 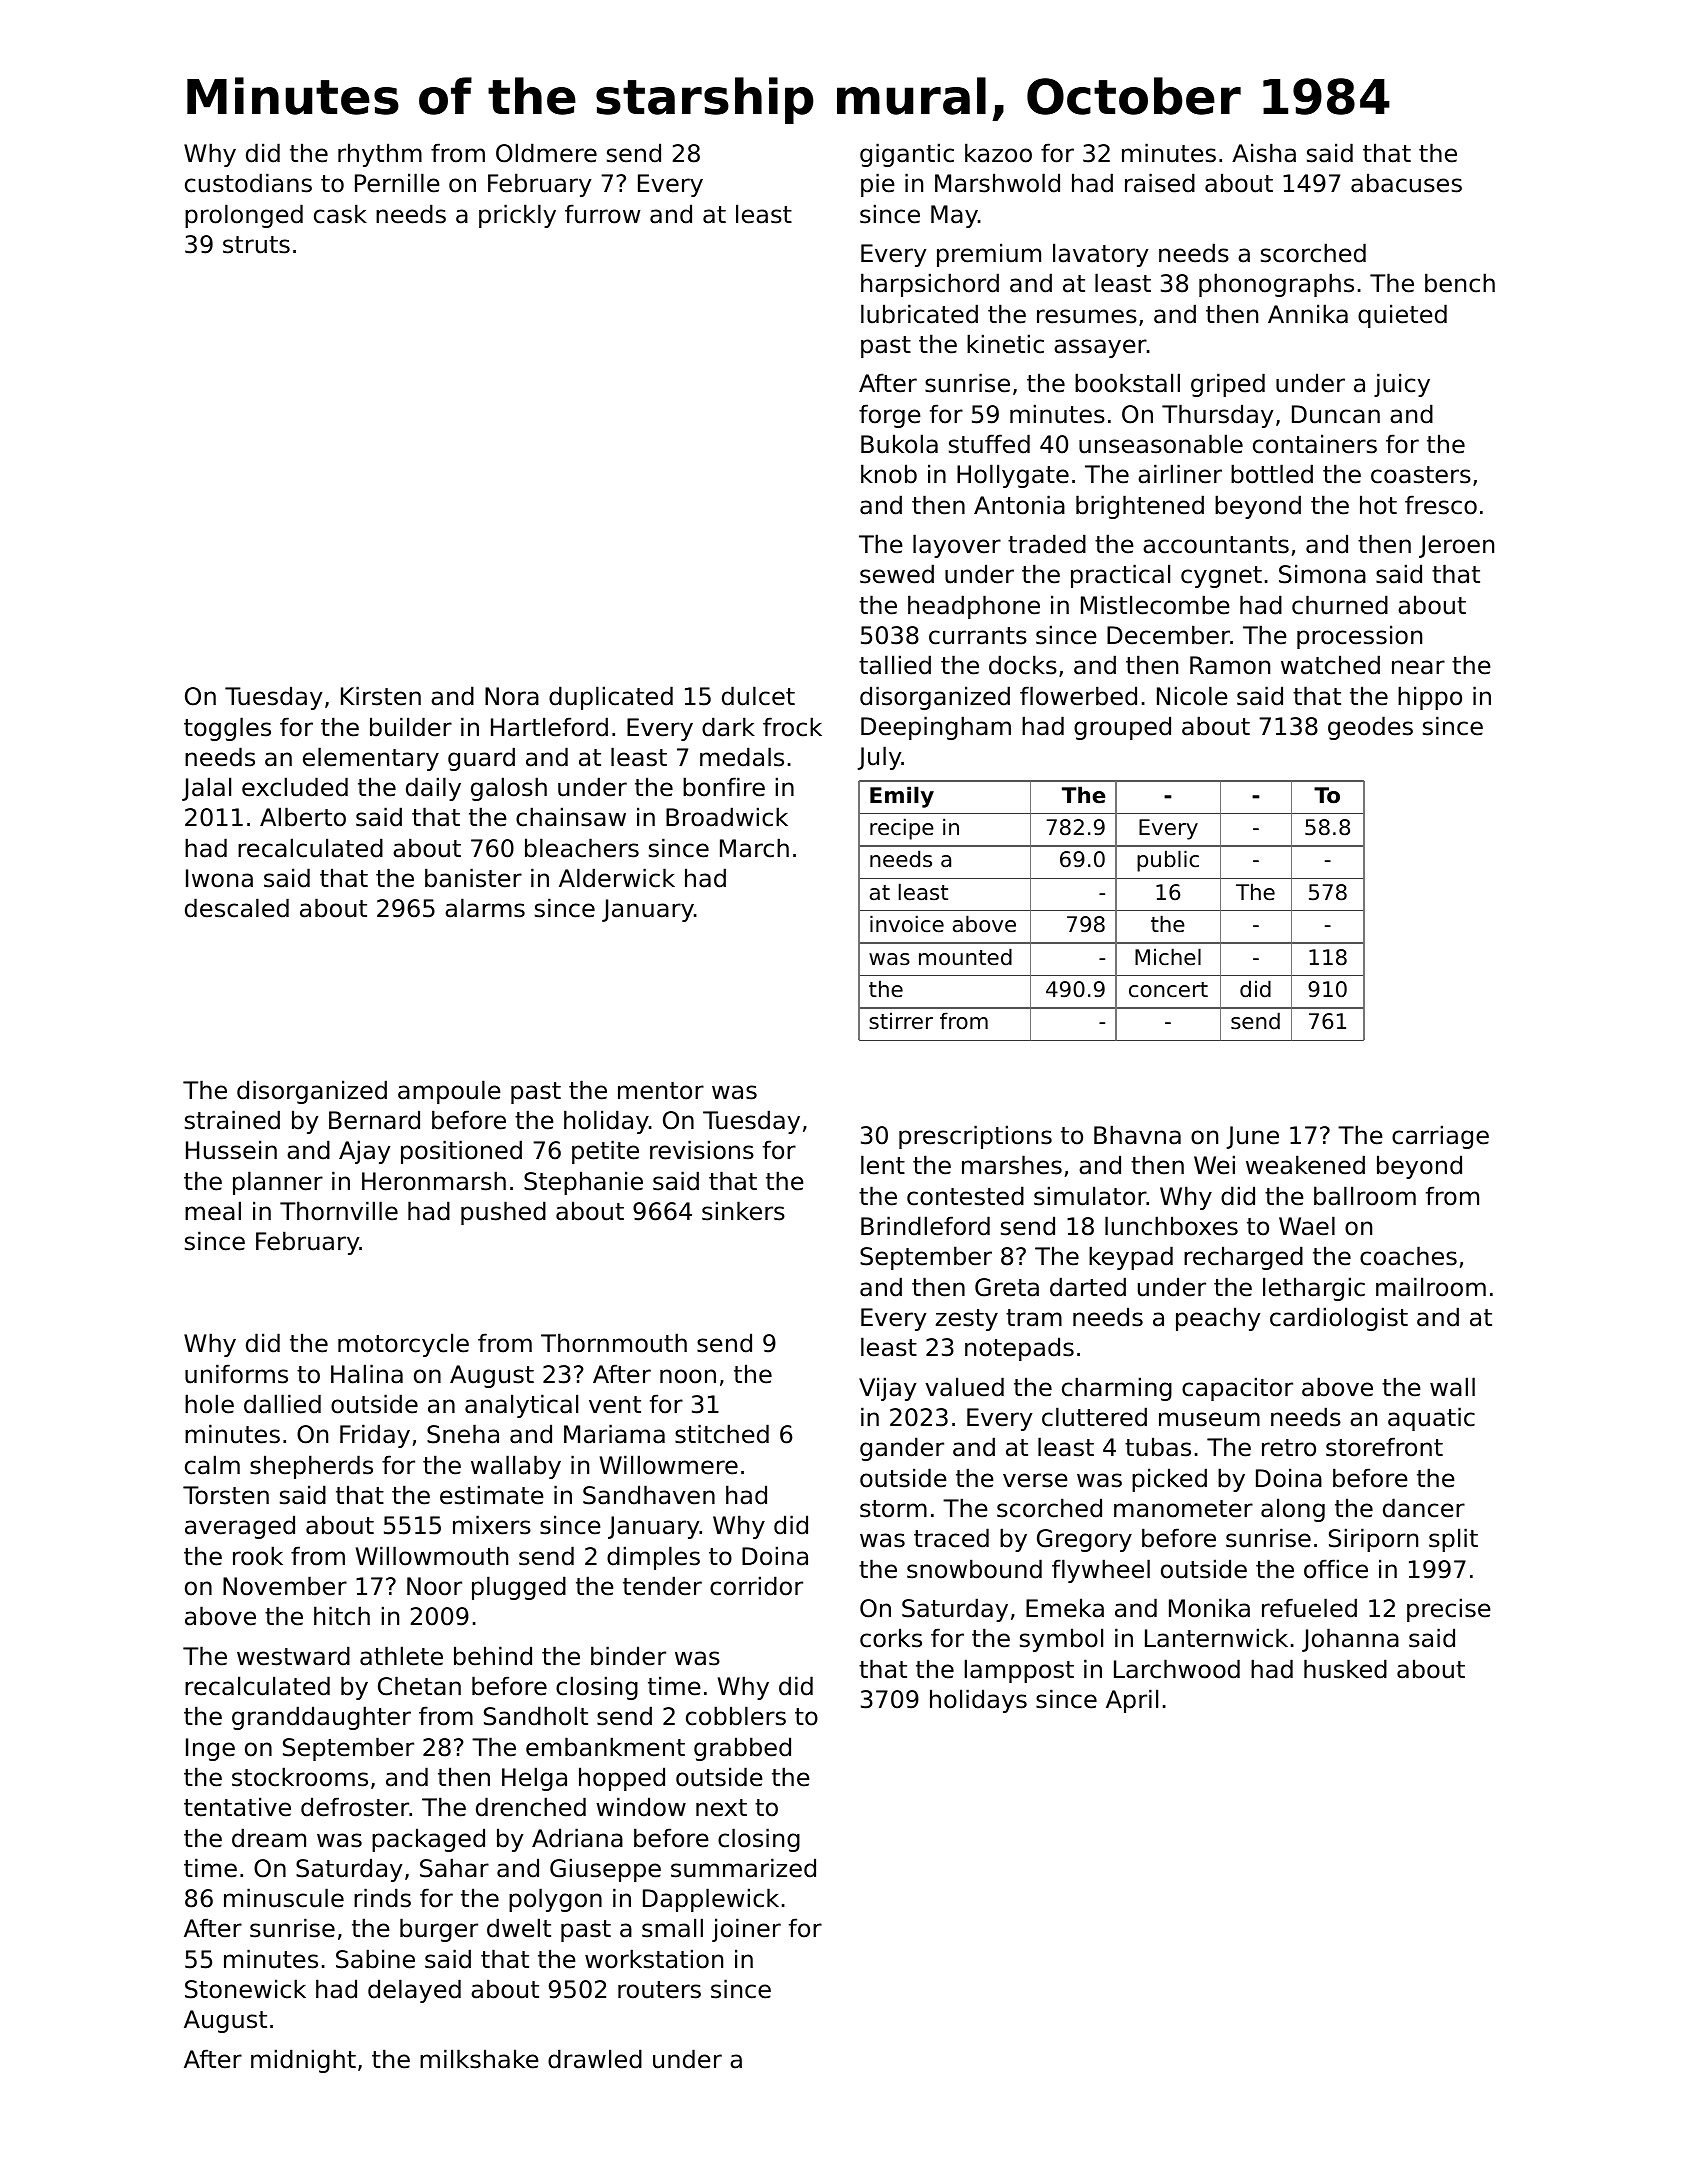 I want to click on Marshwold, so click(x=997, y=183).
